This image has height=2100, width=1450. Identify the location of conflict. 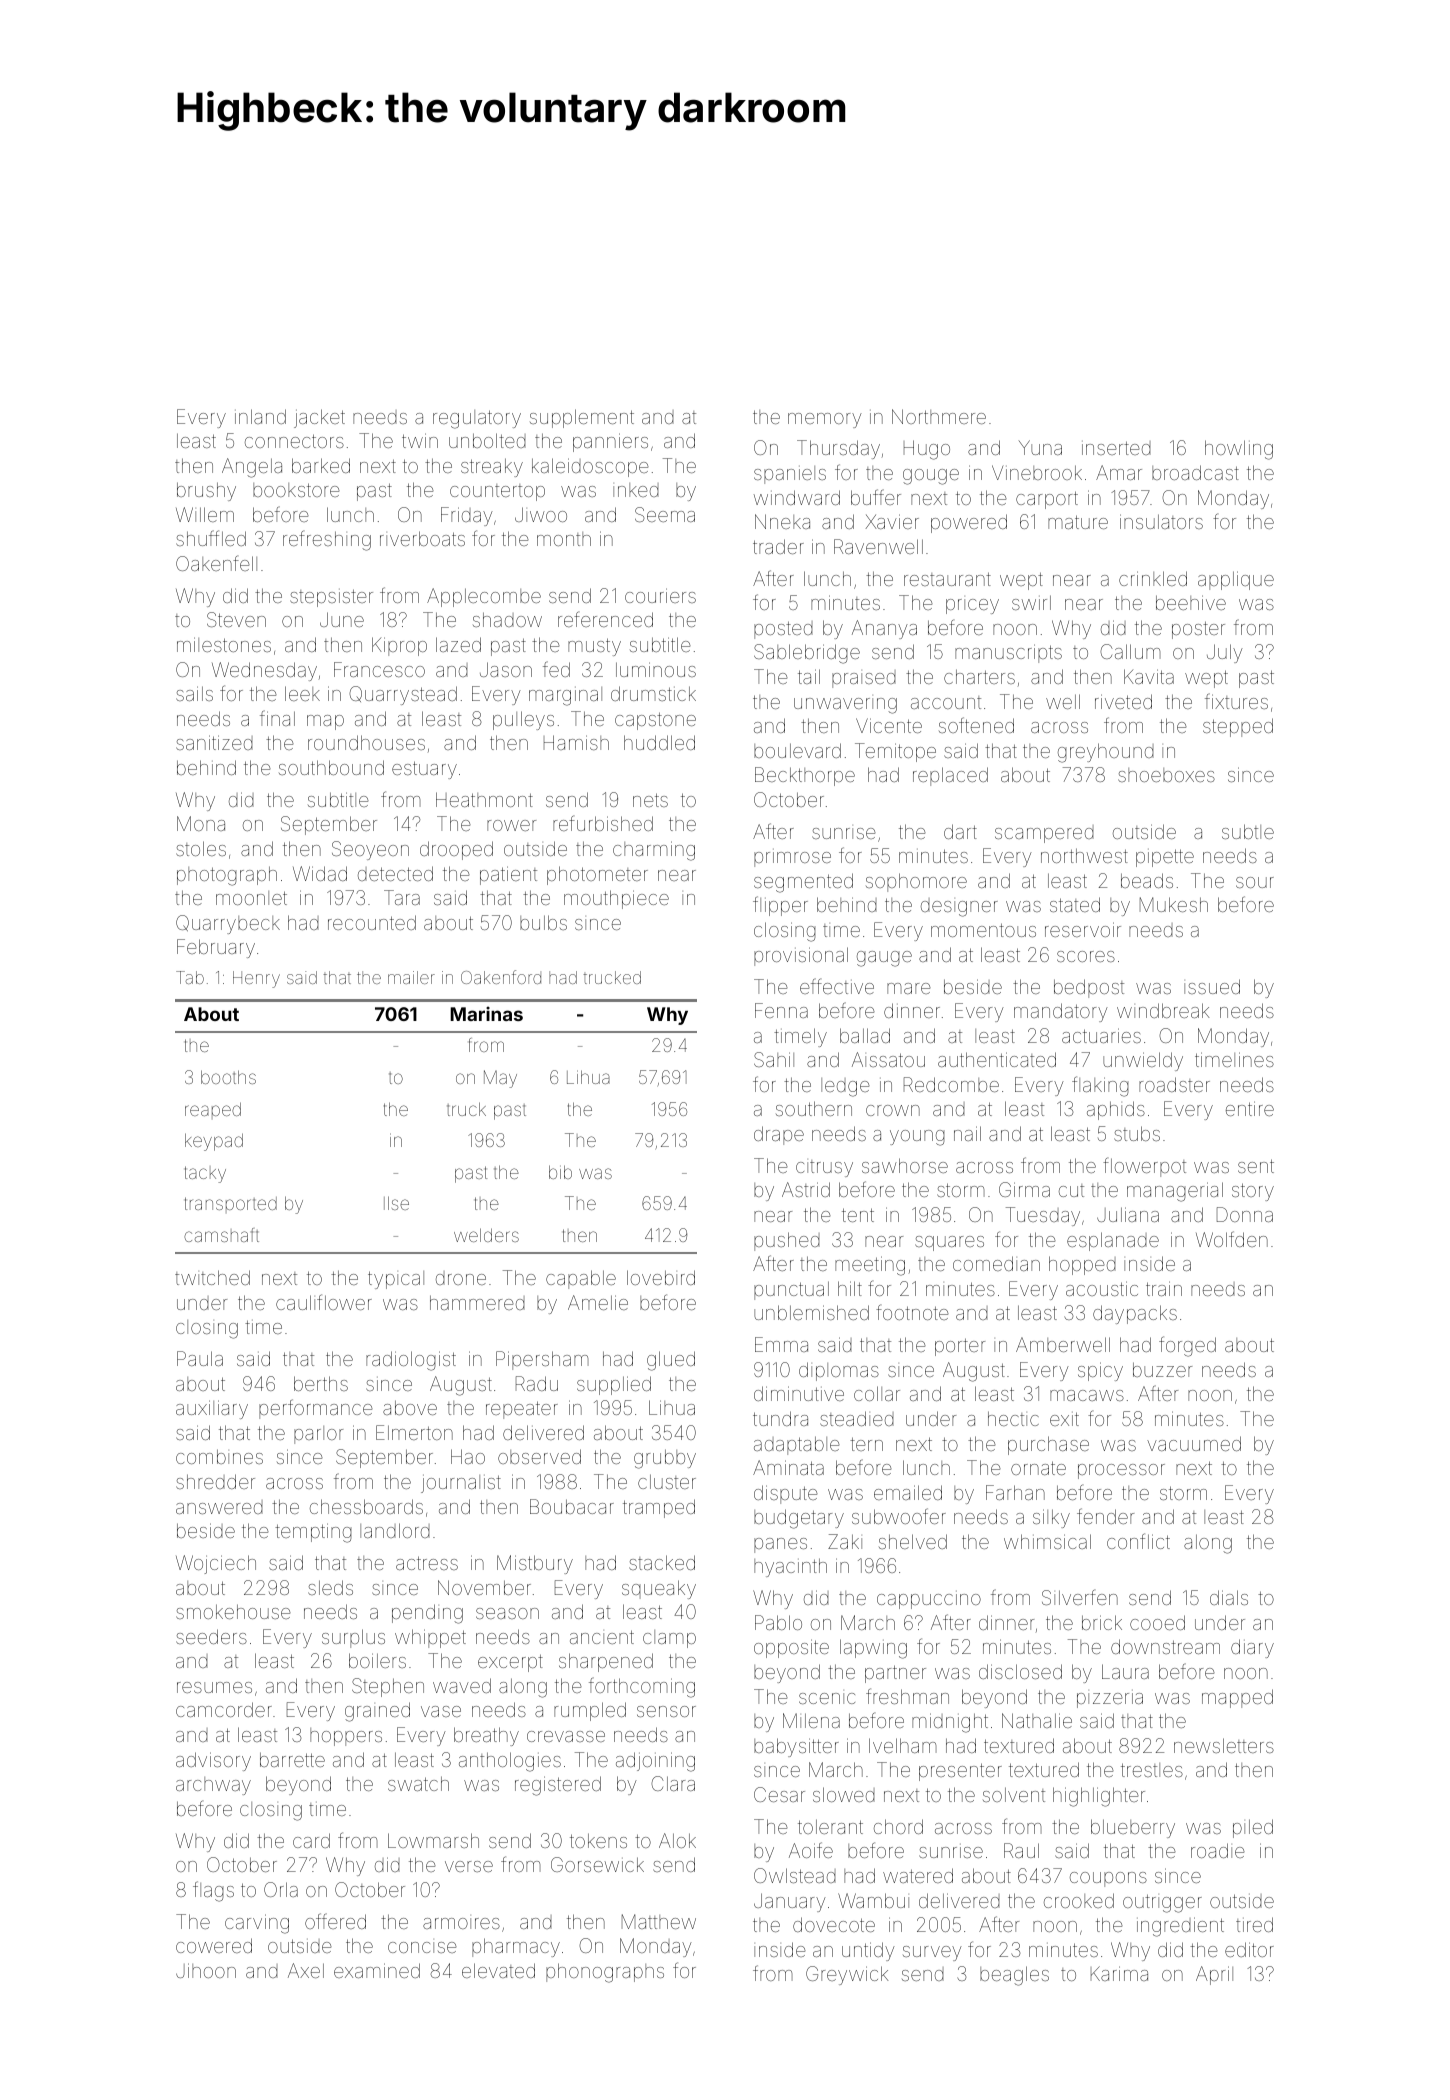
(1138, 1541).
